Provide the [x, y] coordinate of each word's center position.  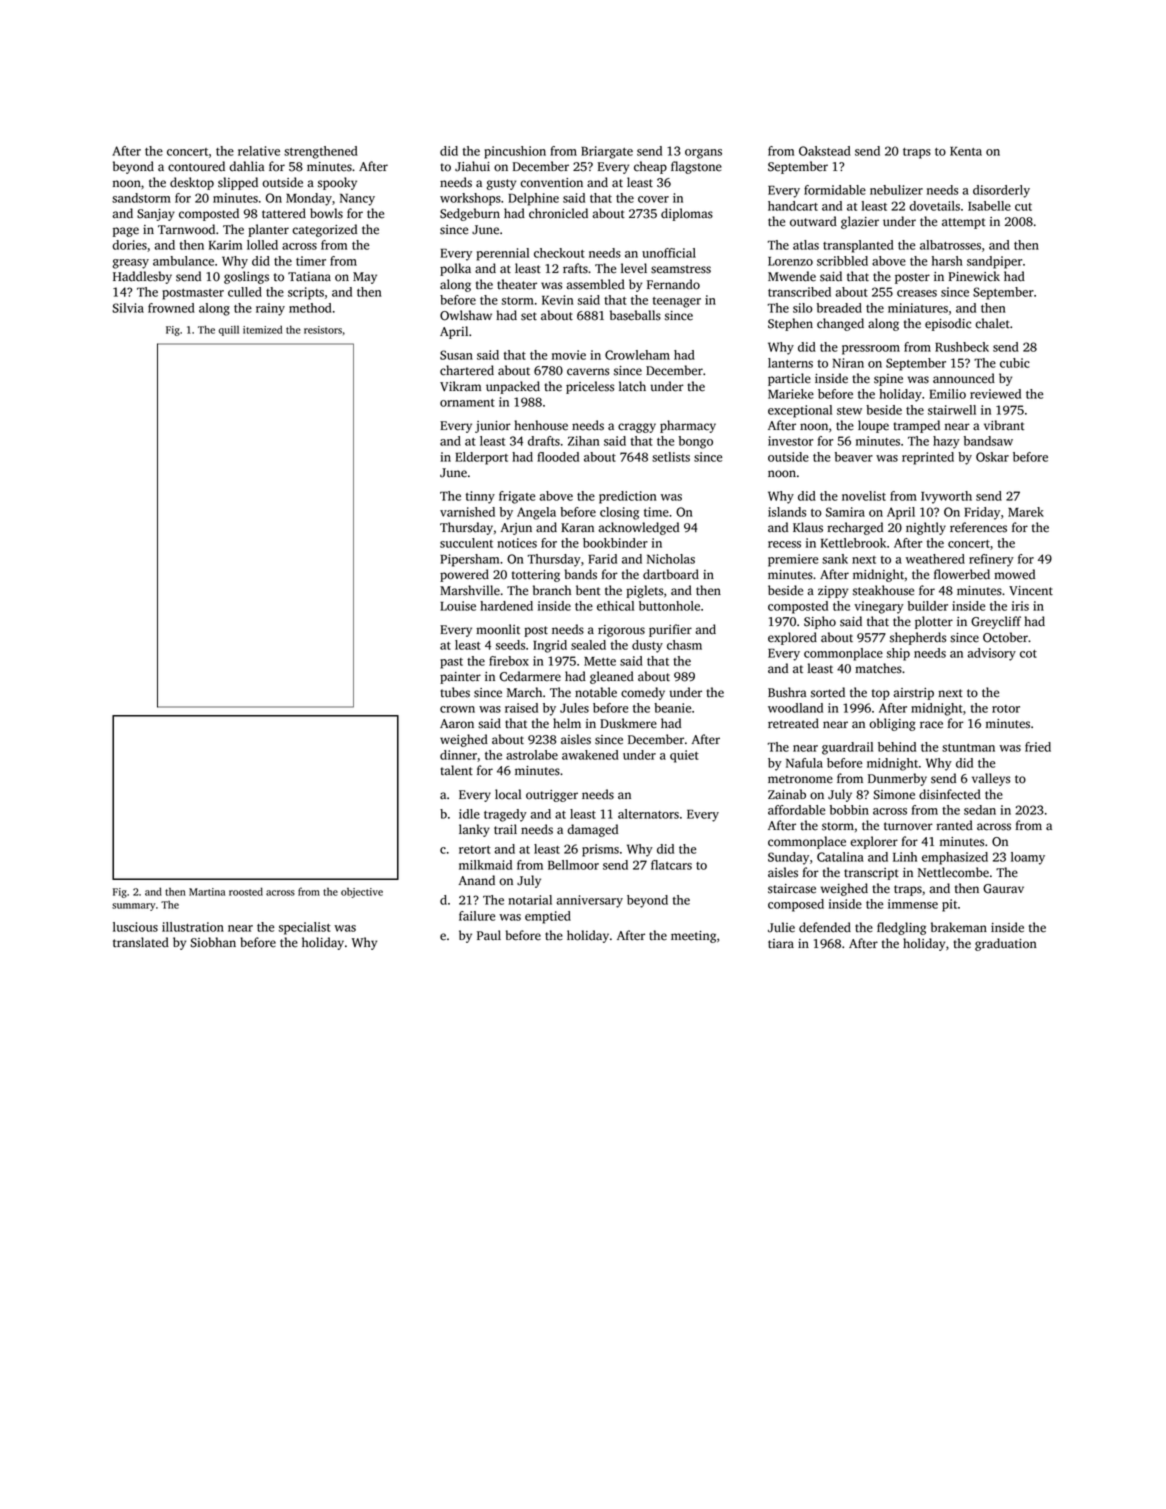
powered [464, 575]
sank [835, 559]
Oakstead [825, 151]
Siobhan [213, 942]
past [451, 663]
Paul [489, 935]
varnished [467, 512]
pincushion [515, 152]
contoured [196, 166]
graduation [1006, 944]
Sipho [820, 622]
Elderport [481, 458]
